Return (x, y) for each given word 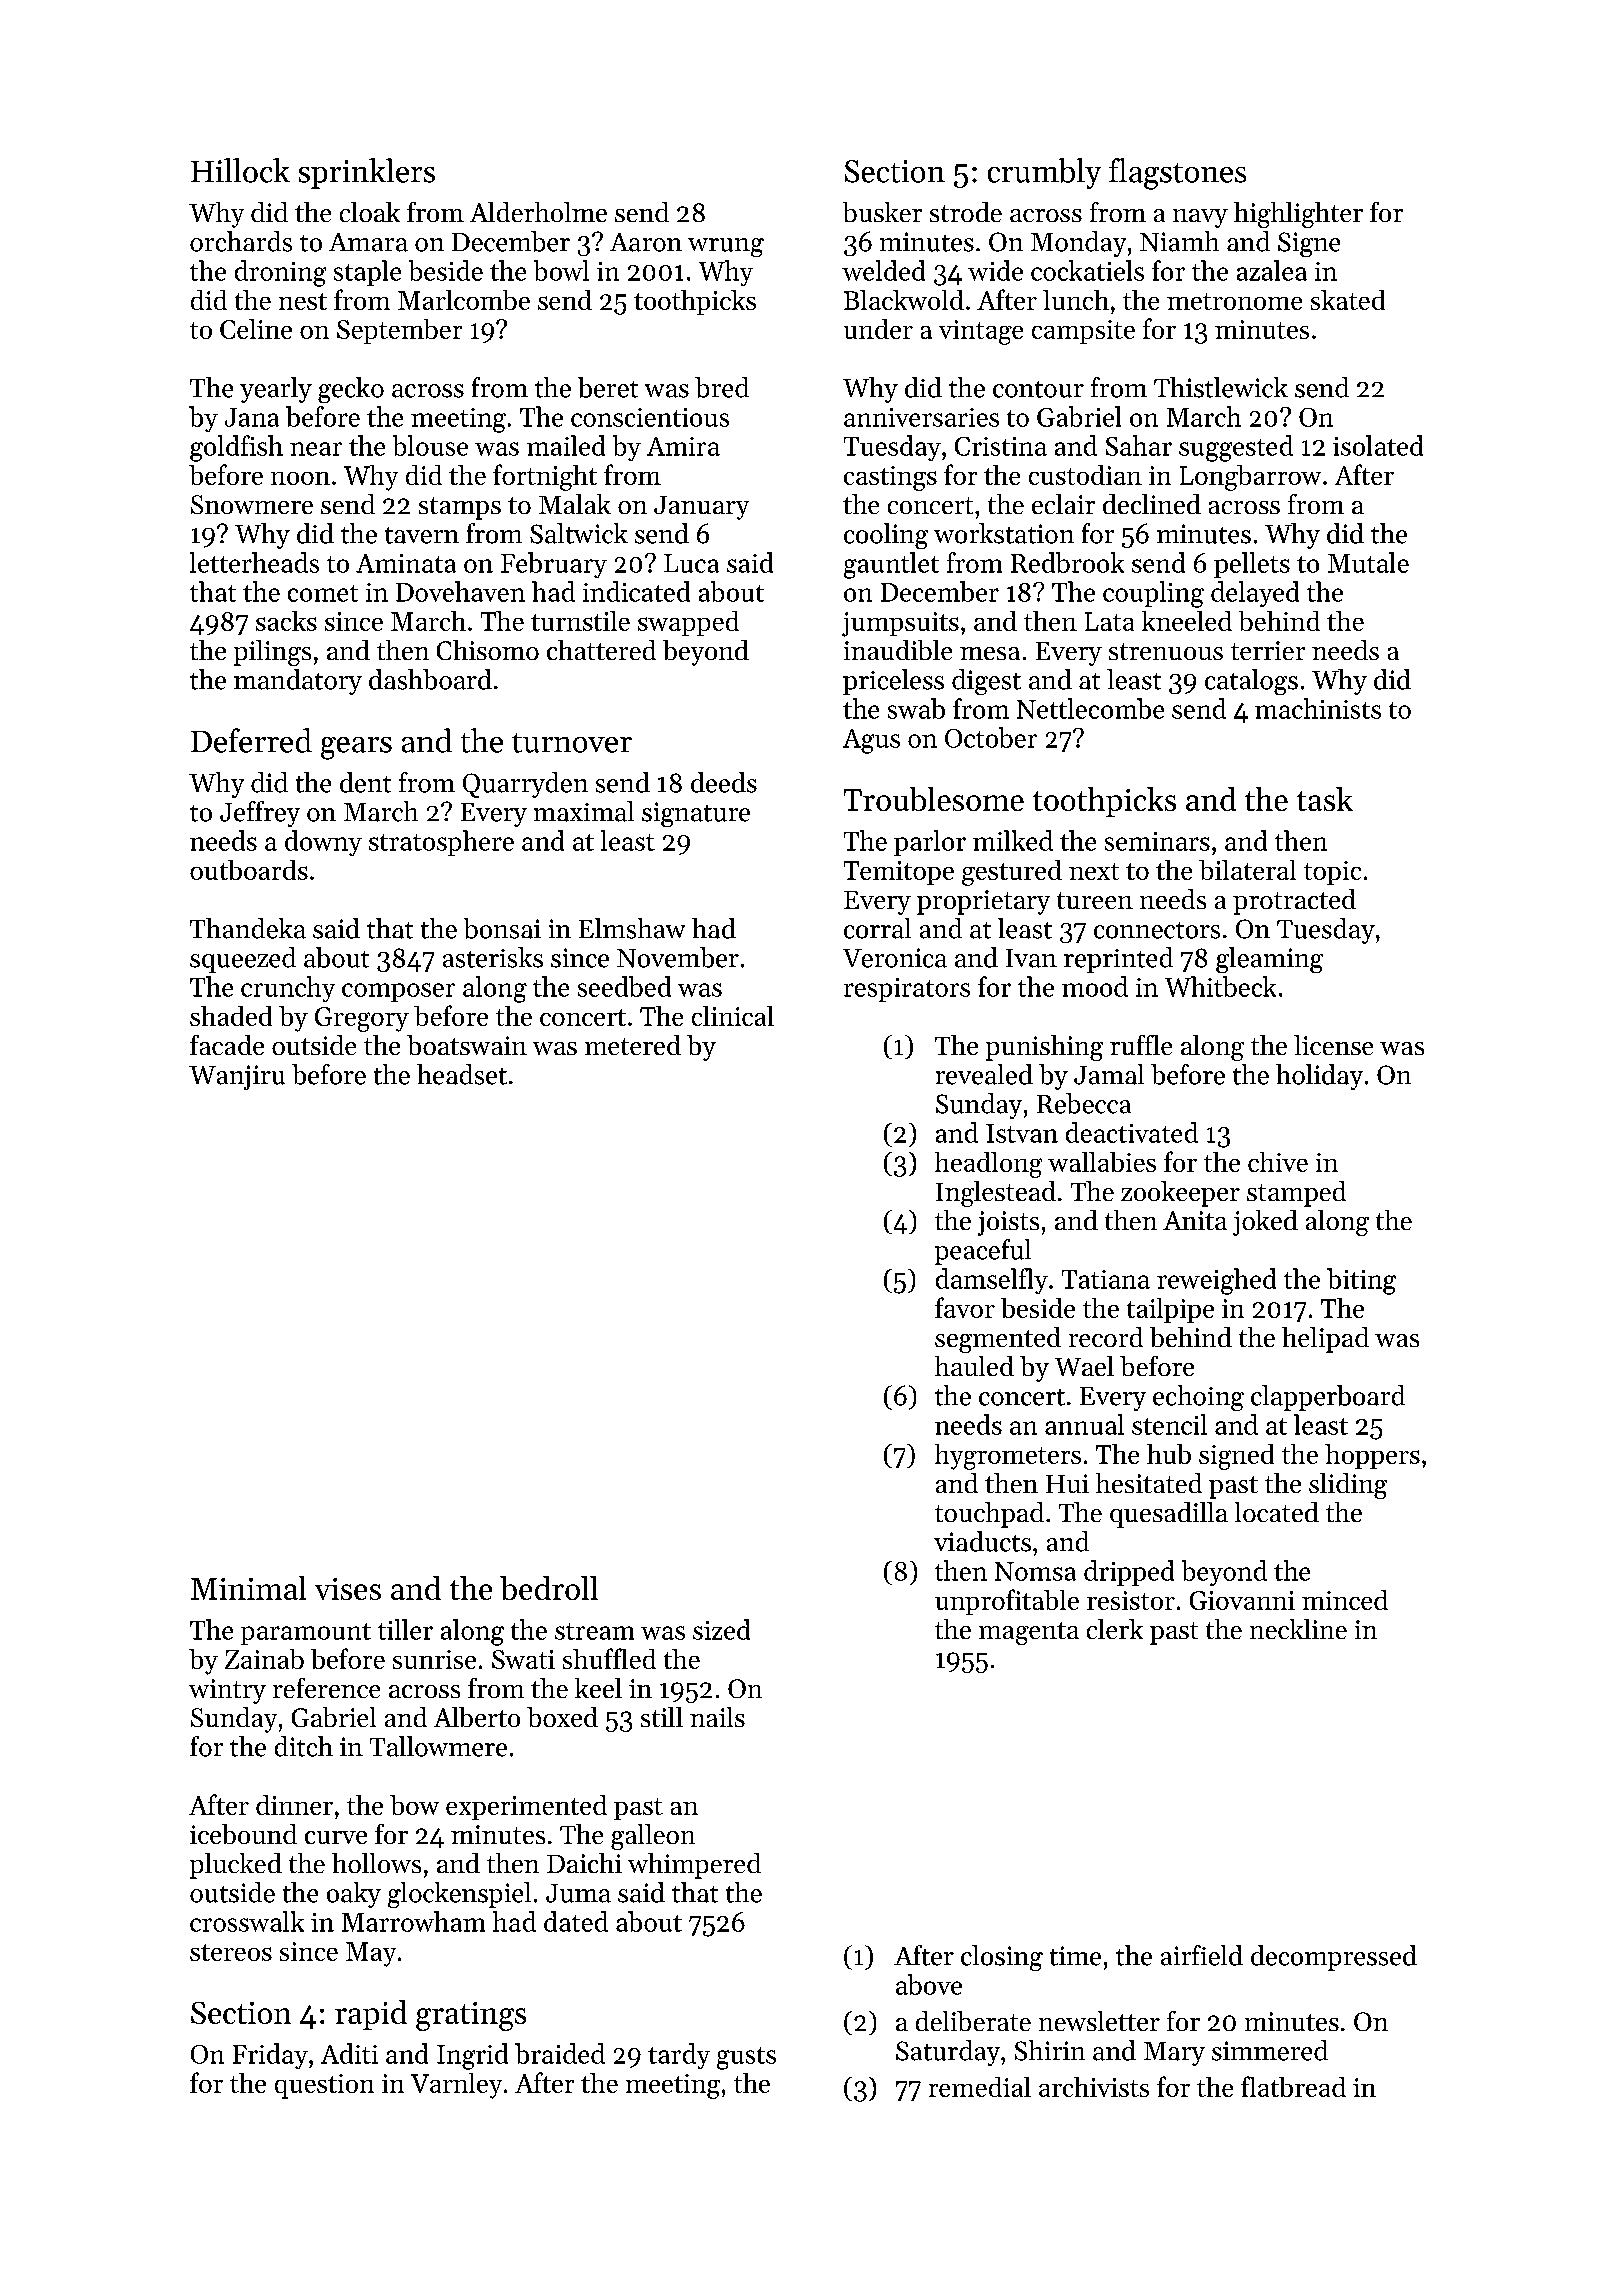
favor (965, 1307)
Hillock (240, 170)
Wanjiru (237, 1077)
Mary (1174, 2054)
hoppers (1372, 1456)
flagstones (1177, 174)
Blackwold (904, 300)
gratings (471, 2016)
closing (1002, 1958)
